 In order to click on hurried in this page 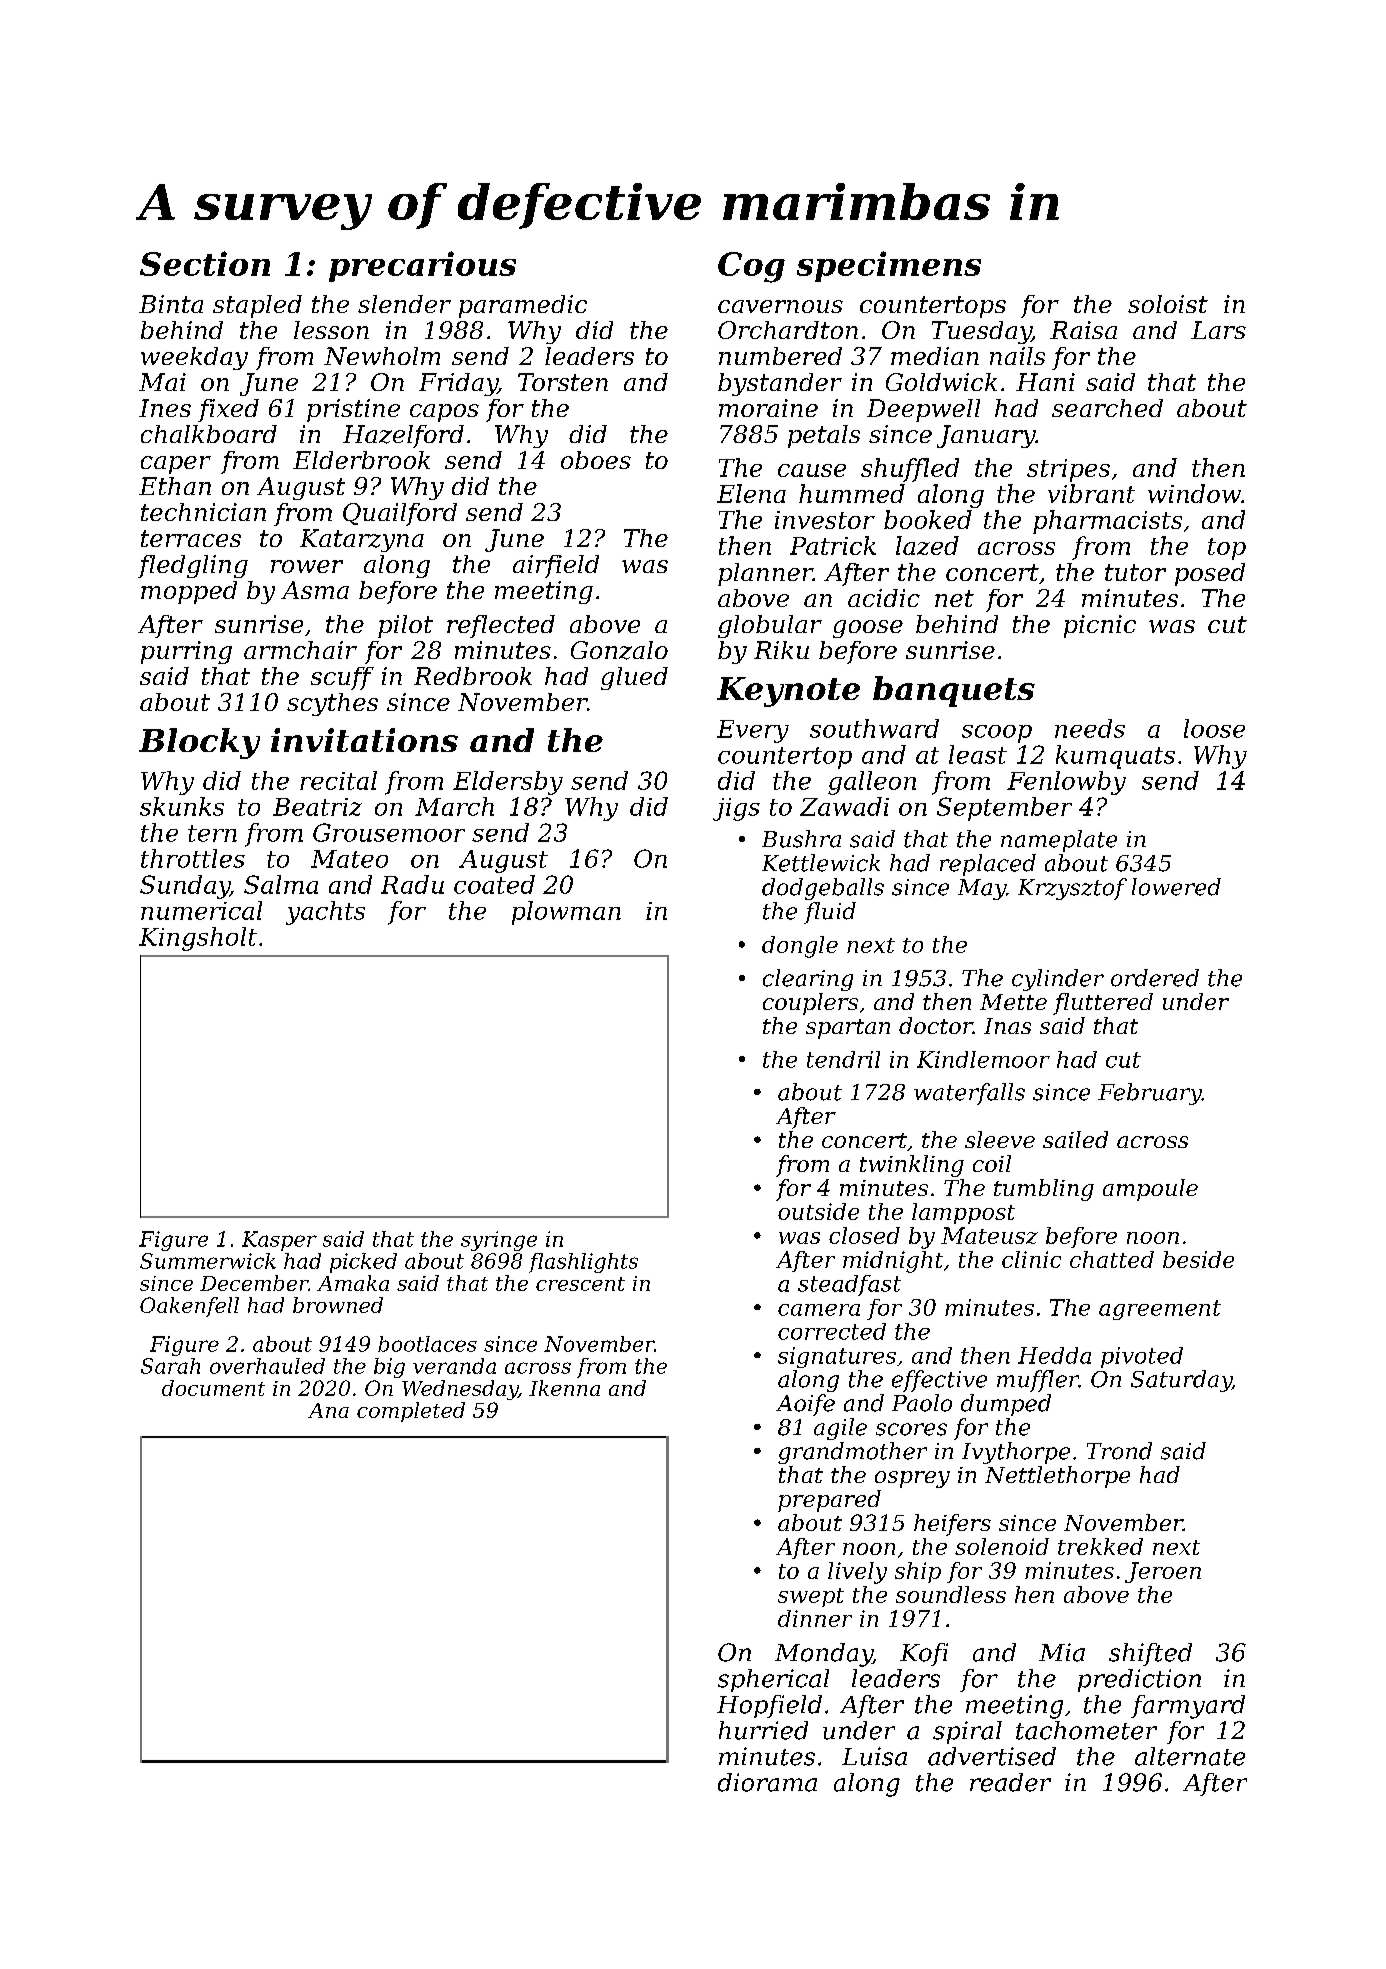, I will do `click(763, 1730)`.
